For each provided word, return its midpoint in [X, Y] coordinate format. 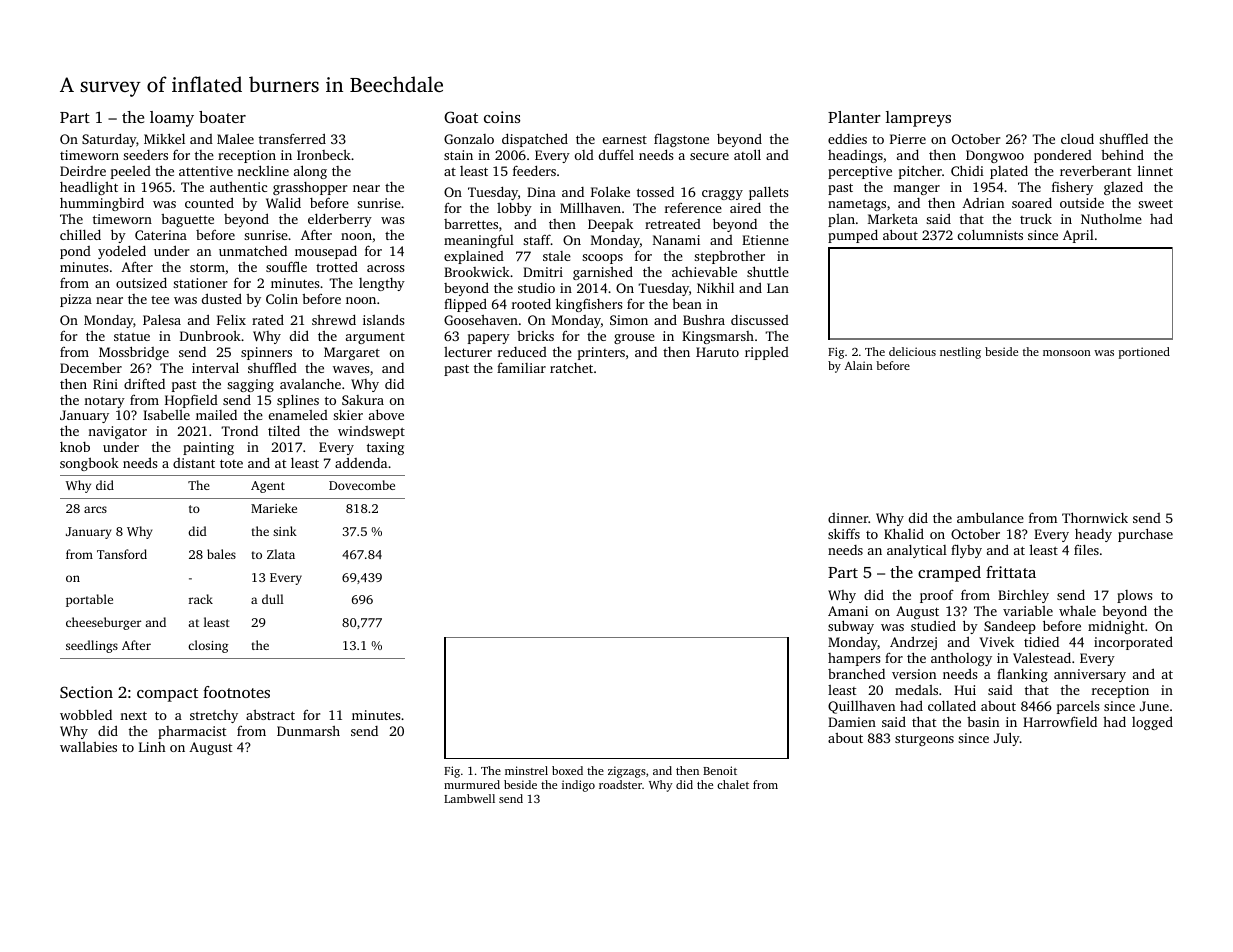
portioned [1144, 353]
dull [273, 599]
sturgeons [924, 740]
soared [1032, 202]
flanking [1022, 675]
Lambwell [469, 798]
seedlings [92, 646]
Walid [283, 202]
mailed [216, 415]
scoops [602, 259]
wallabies [88, 747]
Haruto [717, 352]
